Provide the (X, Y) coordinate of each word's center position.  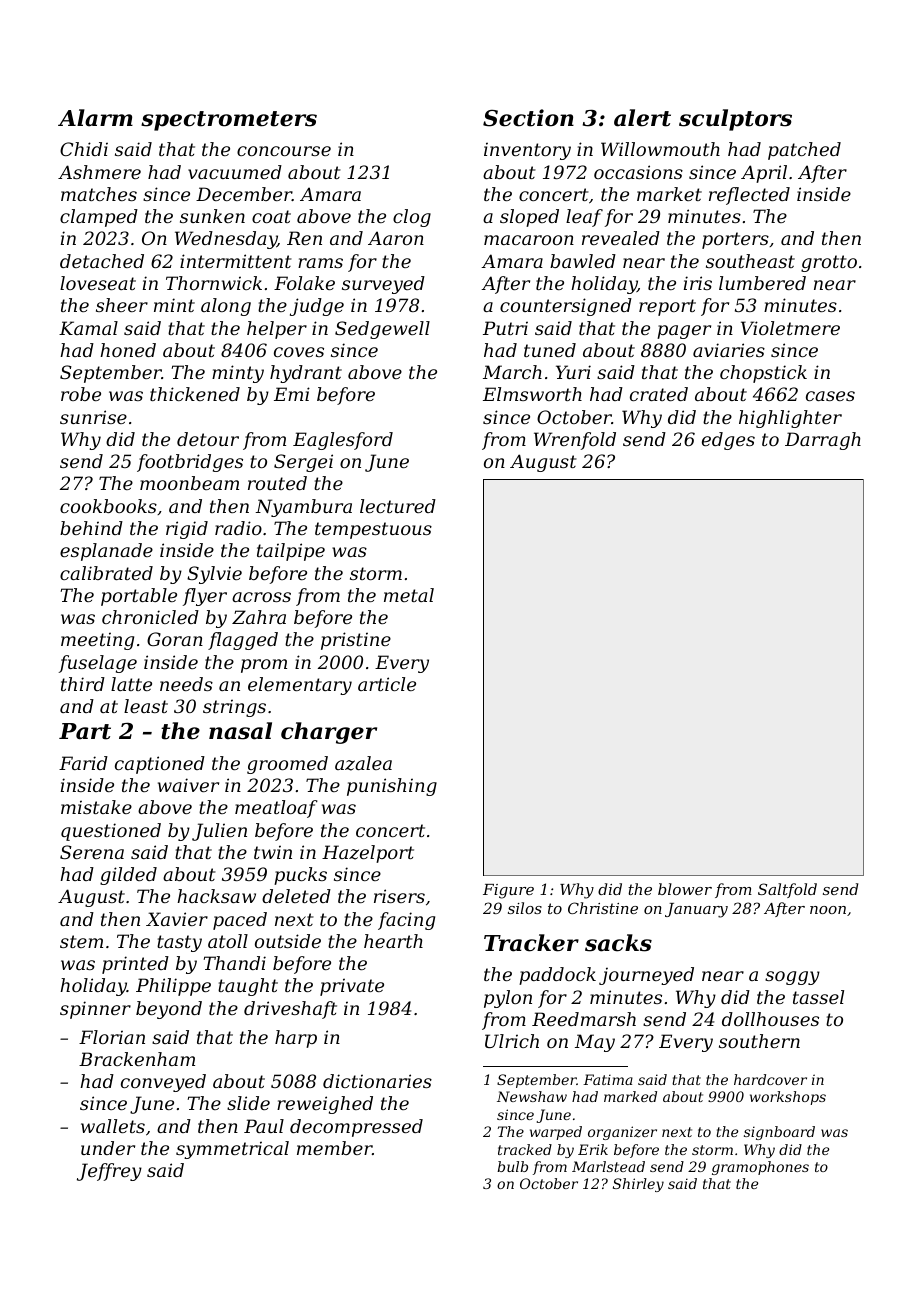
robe (81, 394)
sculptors (735, 120)
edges (728, 441)
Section (528, 118)
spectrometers (229, 121)
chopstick (763, 374)
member (334, 1148)
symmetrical (232, 1150)
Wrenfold (575, 441)
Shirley (638, 1185)
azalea (363, 763)
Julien (219, 832)
